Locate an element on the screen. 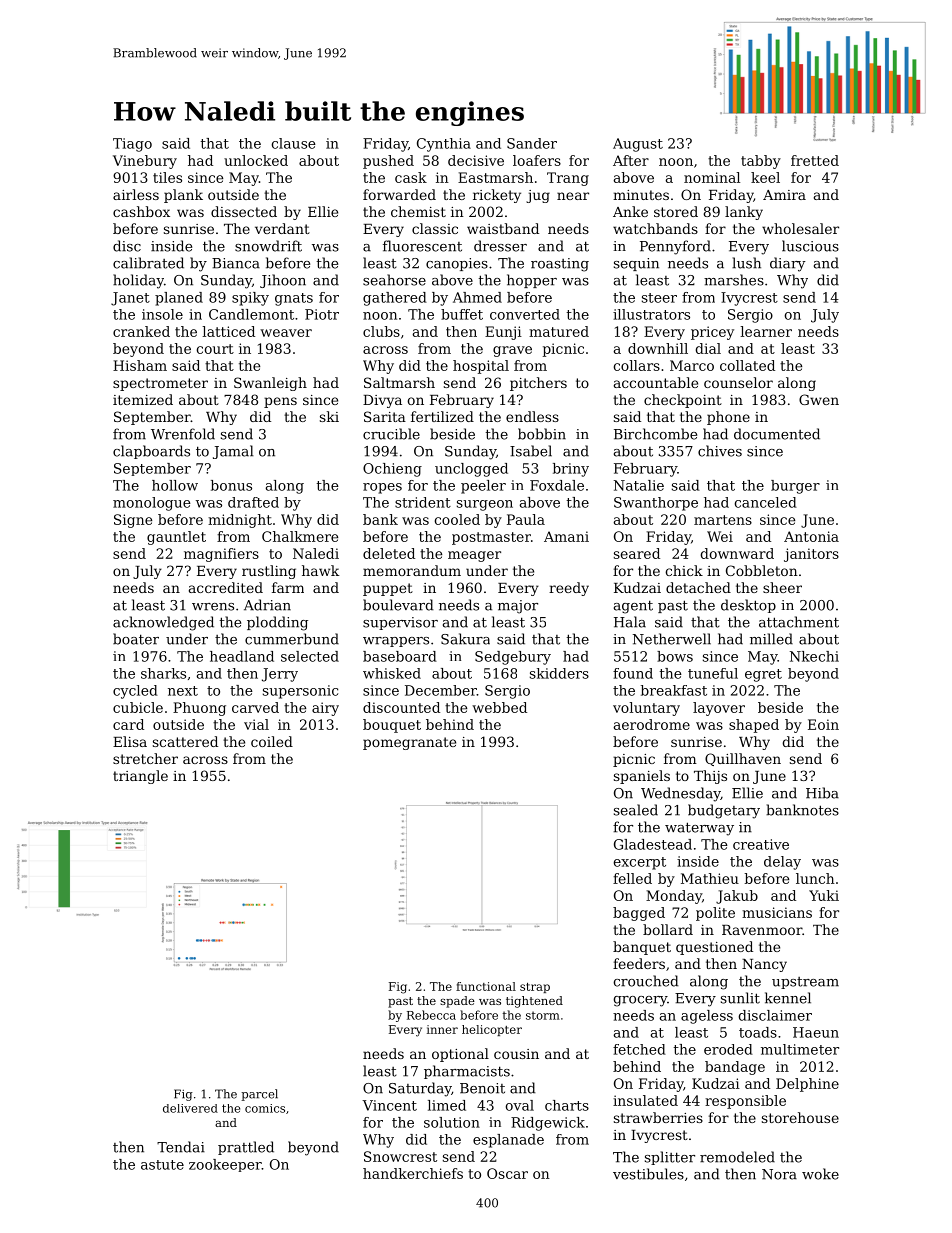 This screenshot has height=1233, width=952. strident is located at coordinates (423, 502).
